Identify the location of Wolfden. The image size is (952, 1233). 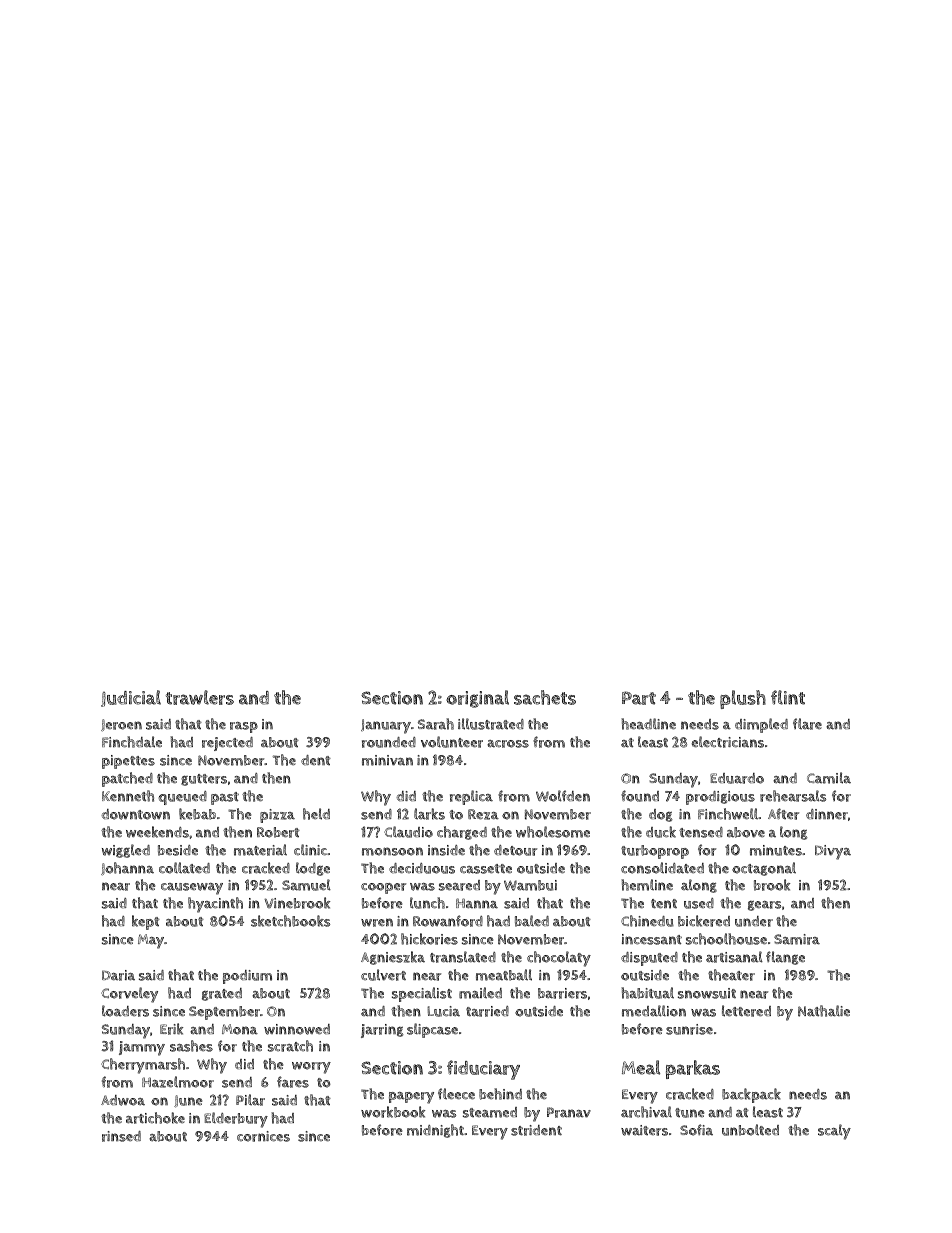
(563, 796).
